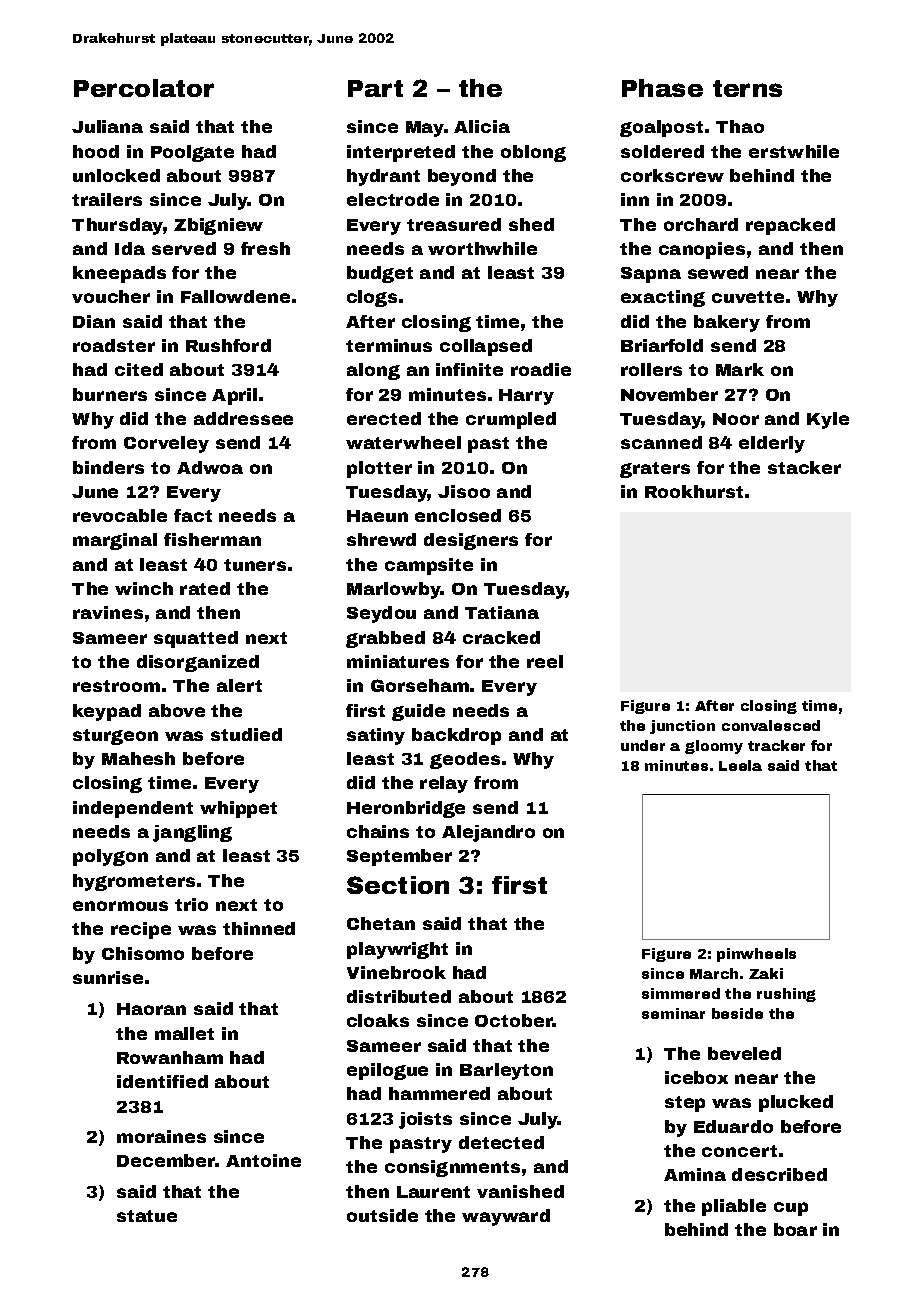  What do you see at coordinates (384, 418) in the screenshot?
I see `erected` at bounding box center [384, 418].
